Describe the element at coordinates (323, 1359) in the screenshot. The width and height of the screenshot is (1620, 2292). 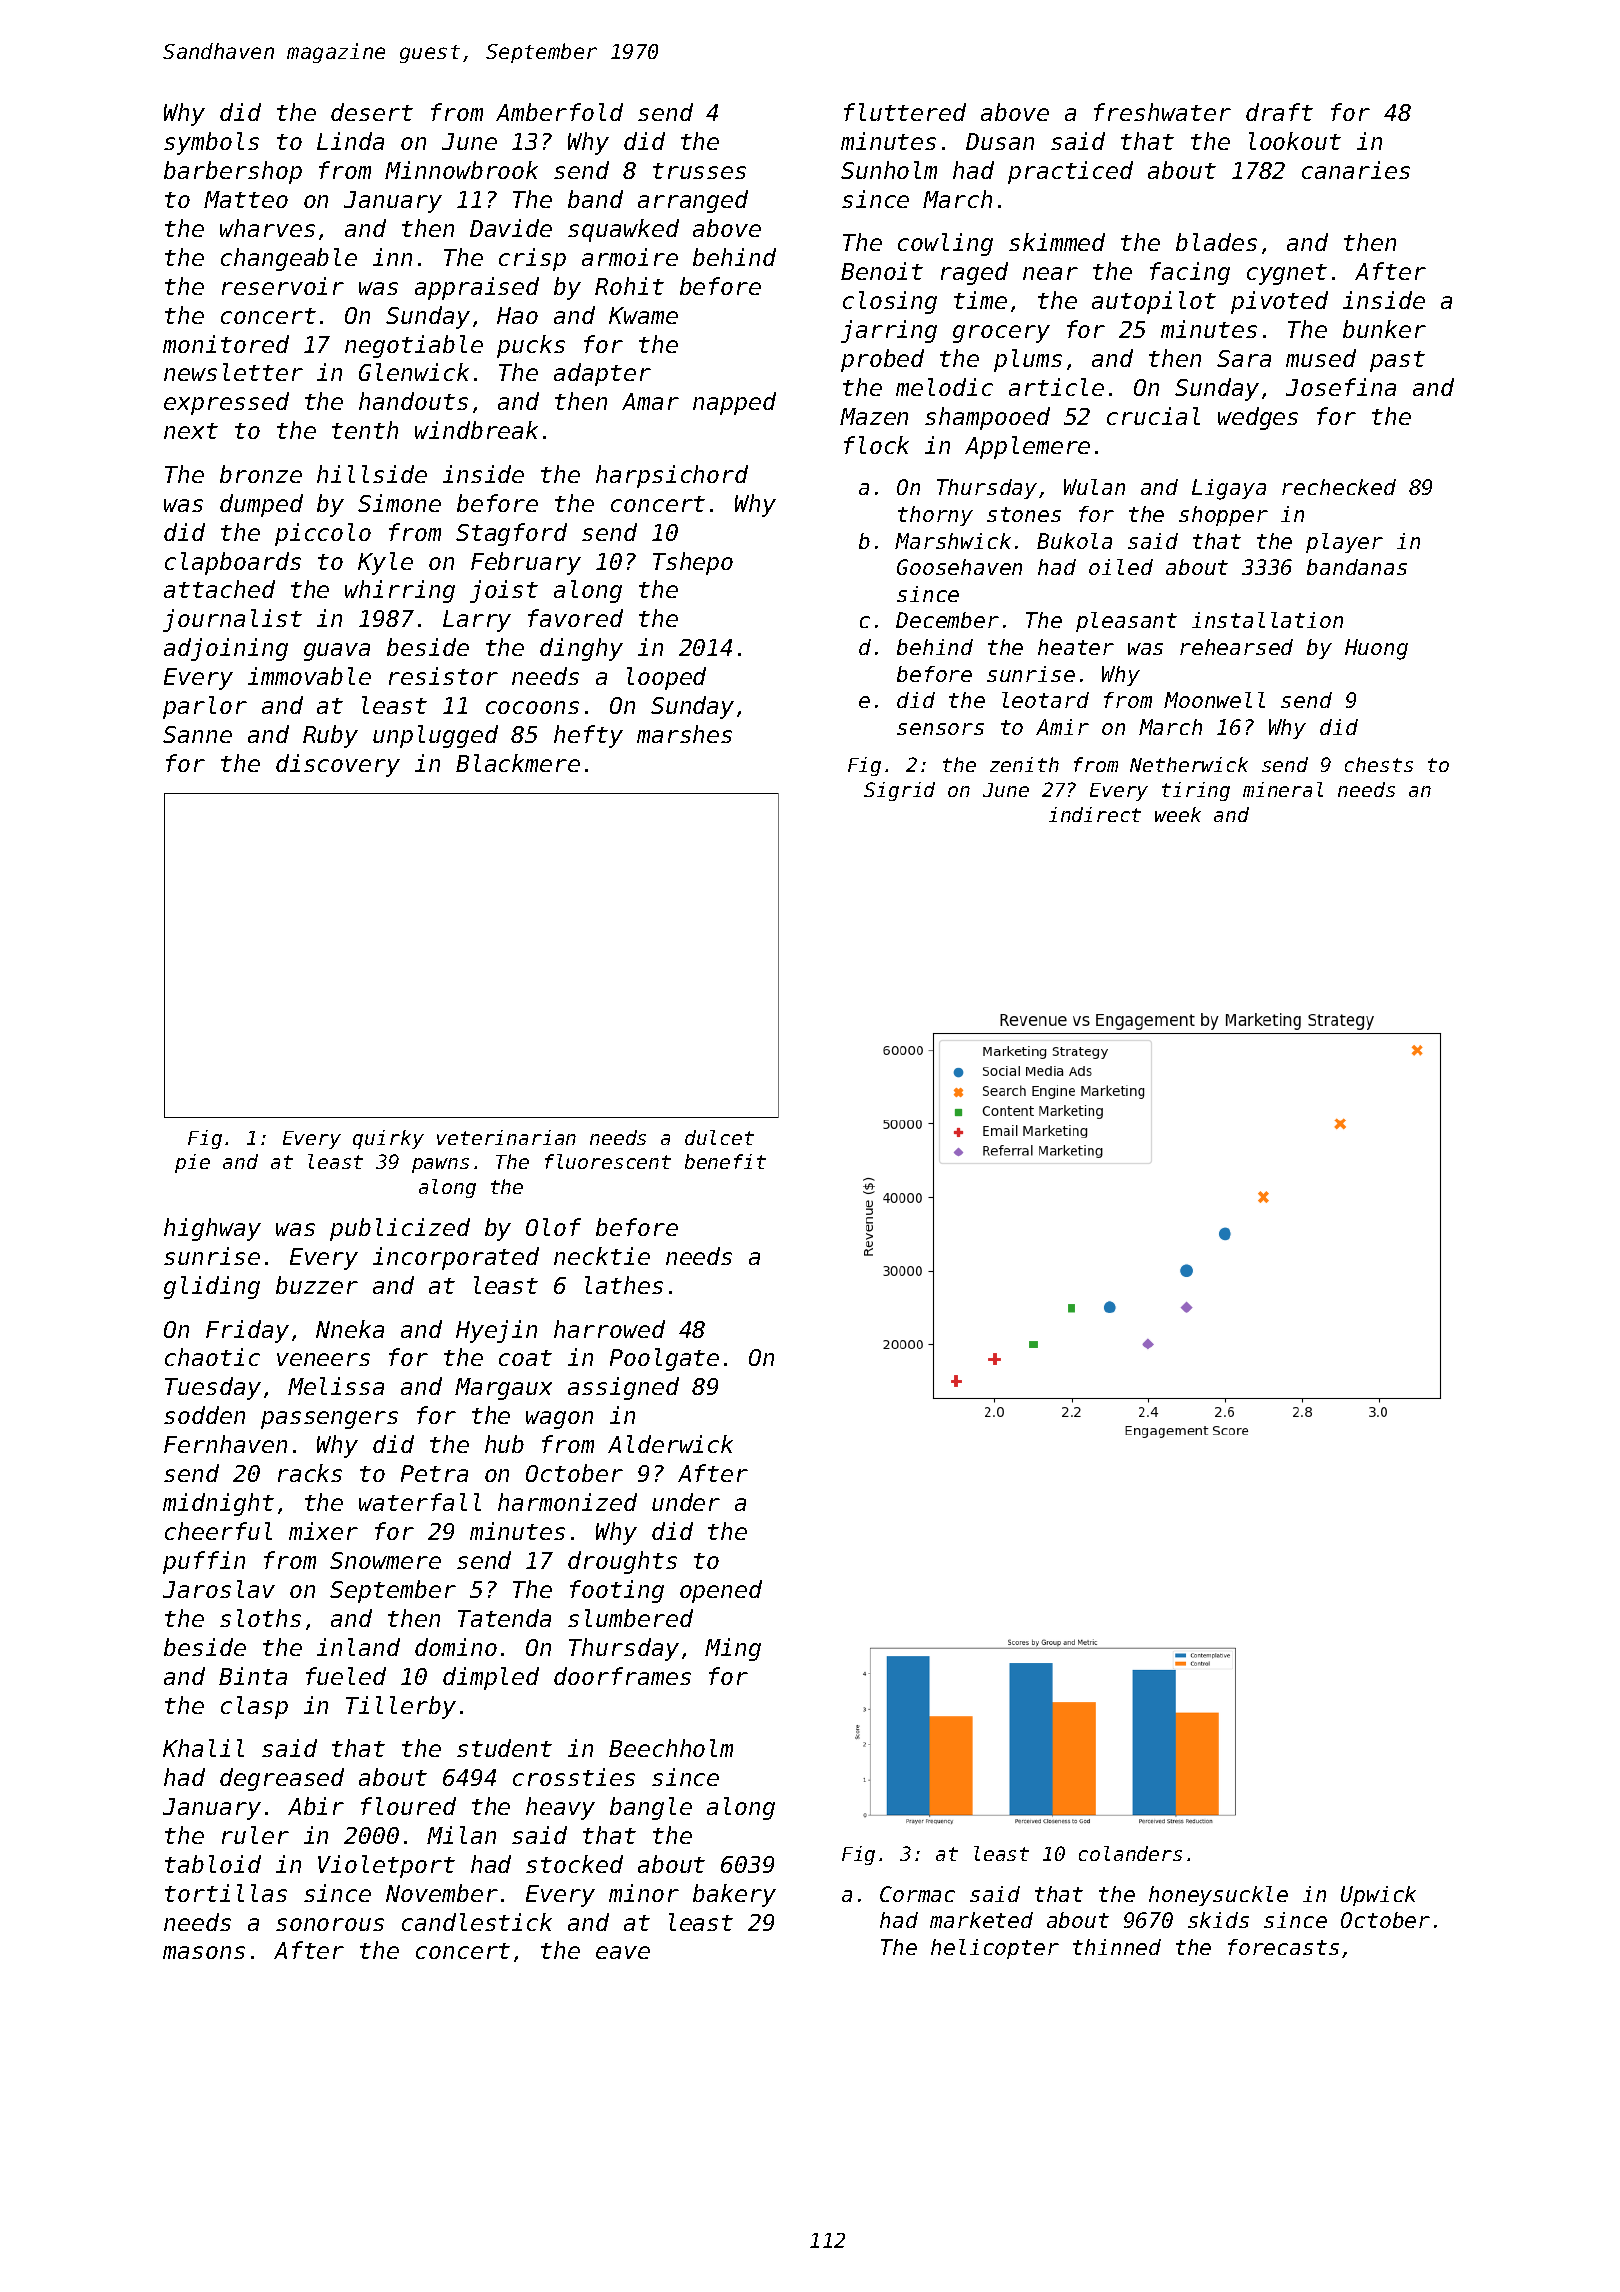
I see `veneers` at that location.
